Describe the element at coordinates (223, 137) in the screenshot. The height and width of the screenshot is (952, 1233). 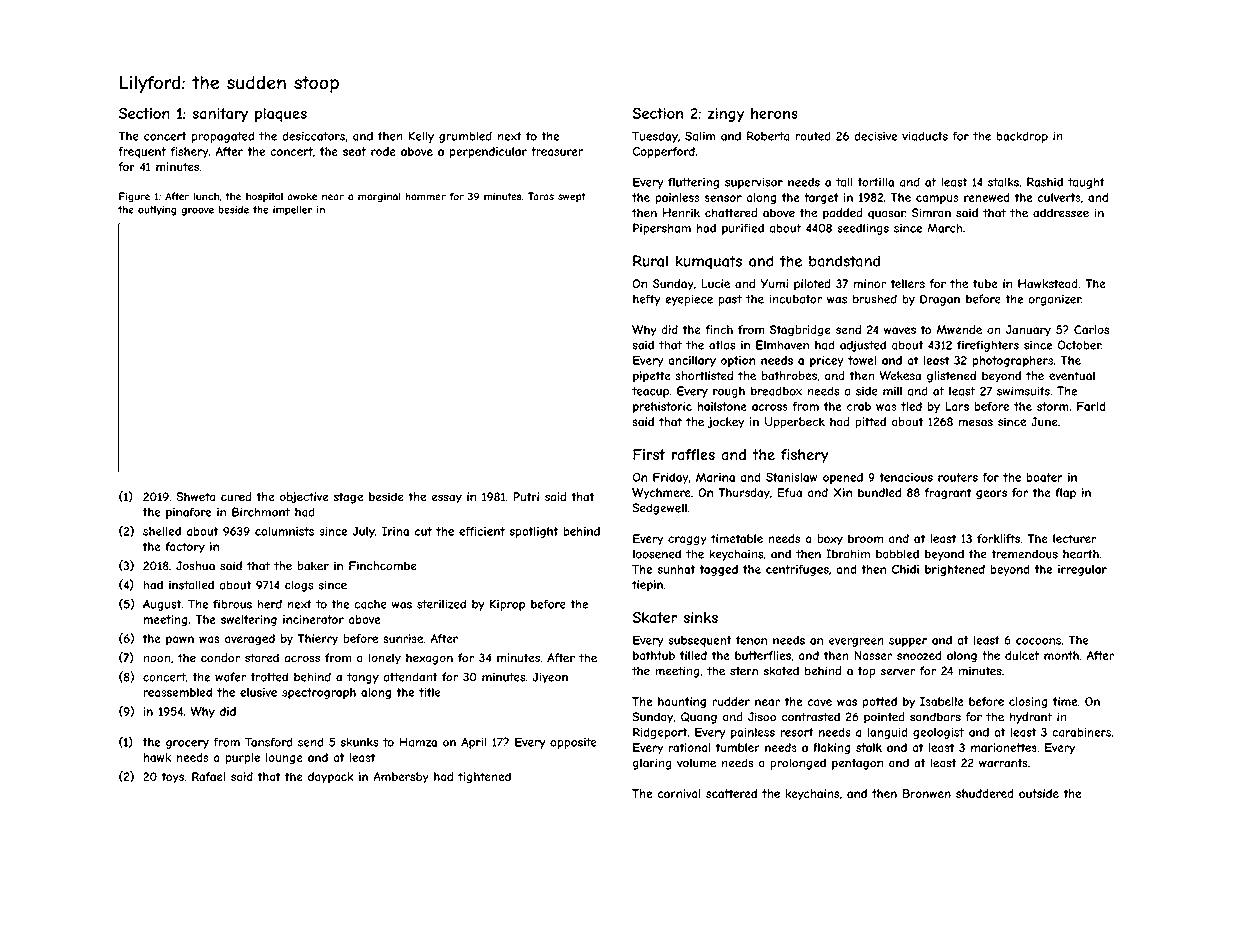
I see `propagated` at that location.
